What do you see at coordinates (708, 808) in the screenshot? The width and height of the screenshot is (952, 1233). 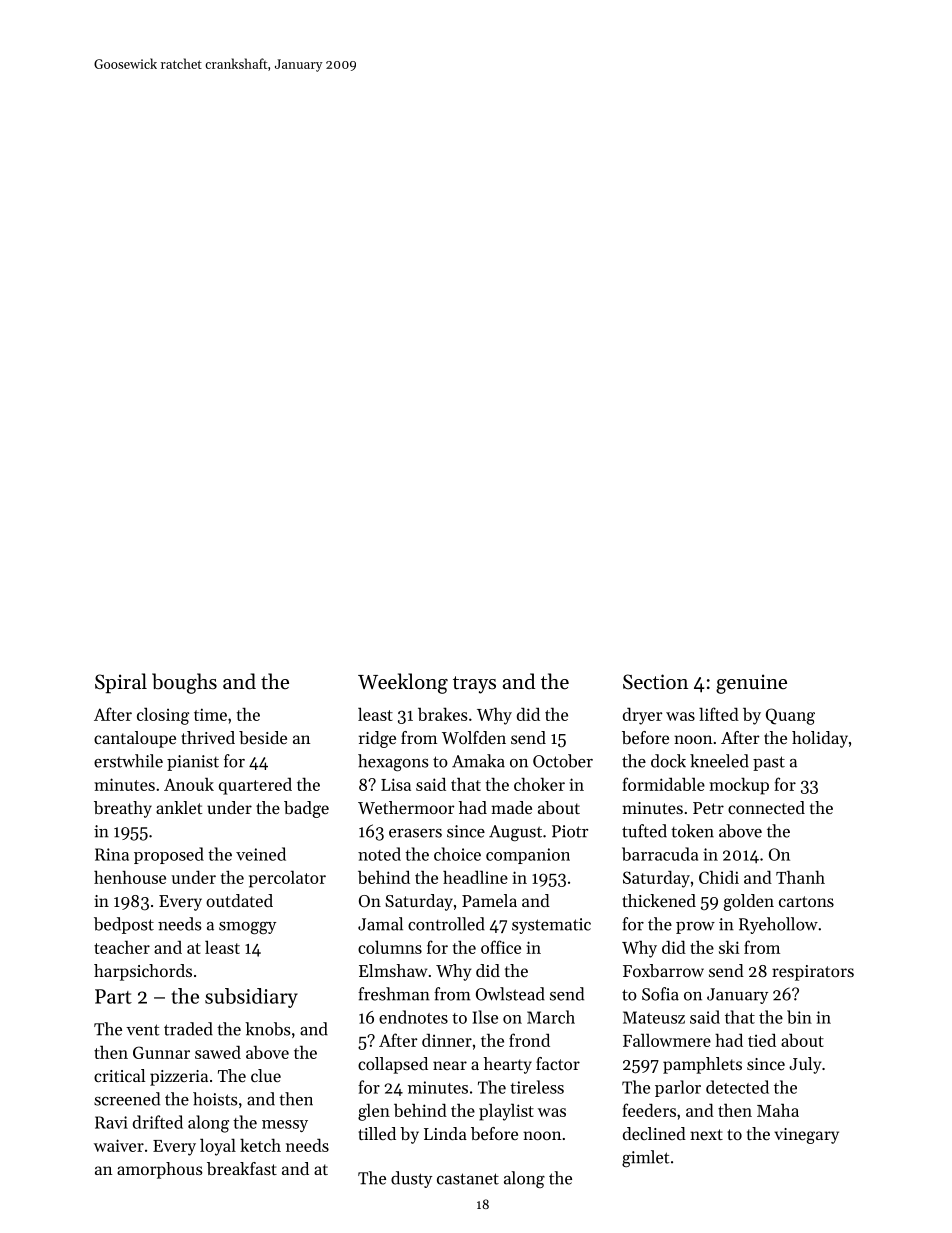 I see `Petr` at bounding box center [708, 808].
